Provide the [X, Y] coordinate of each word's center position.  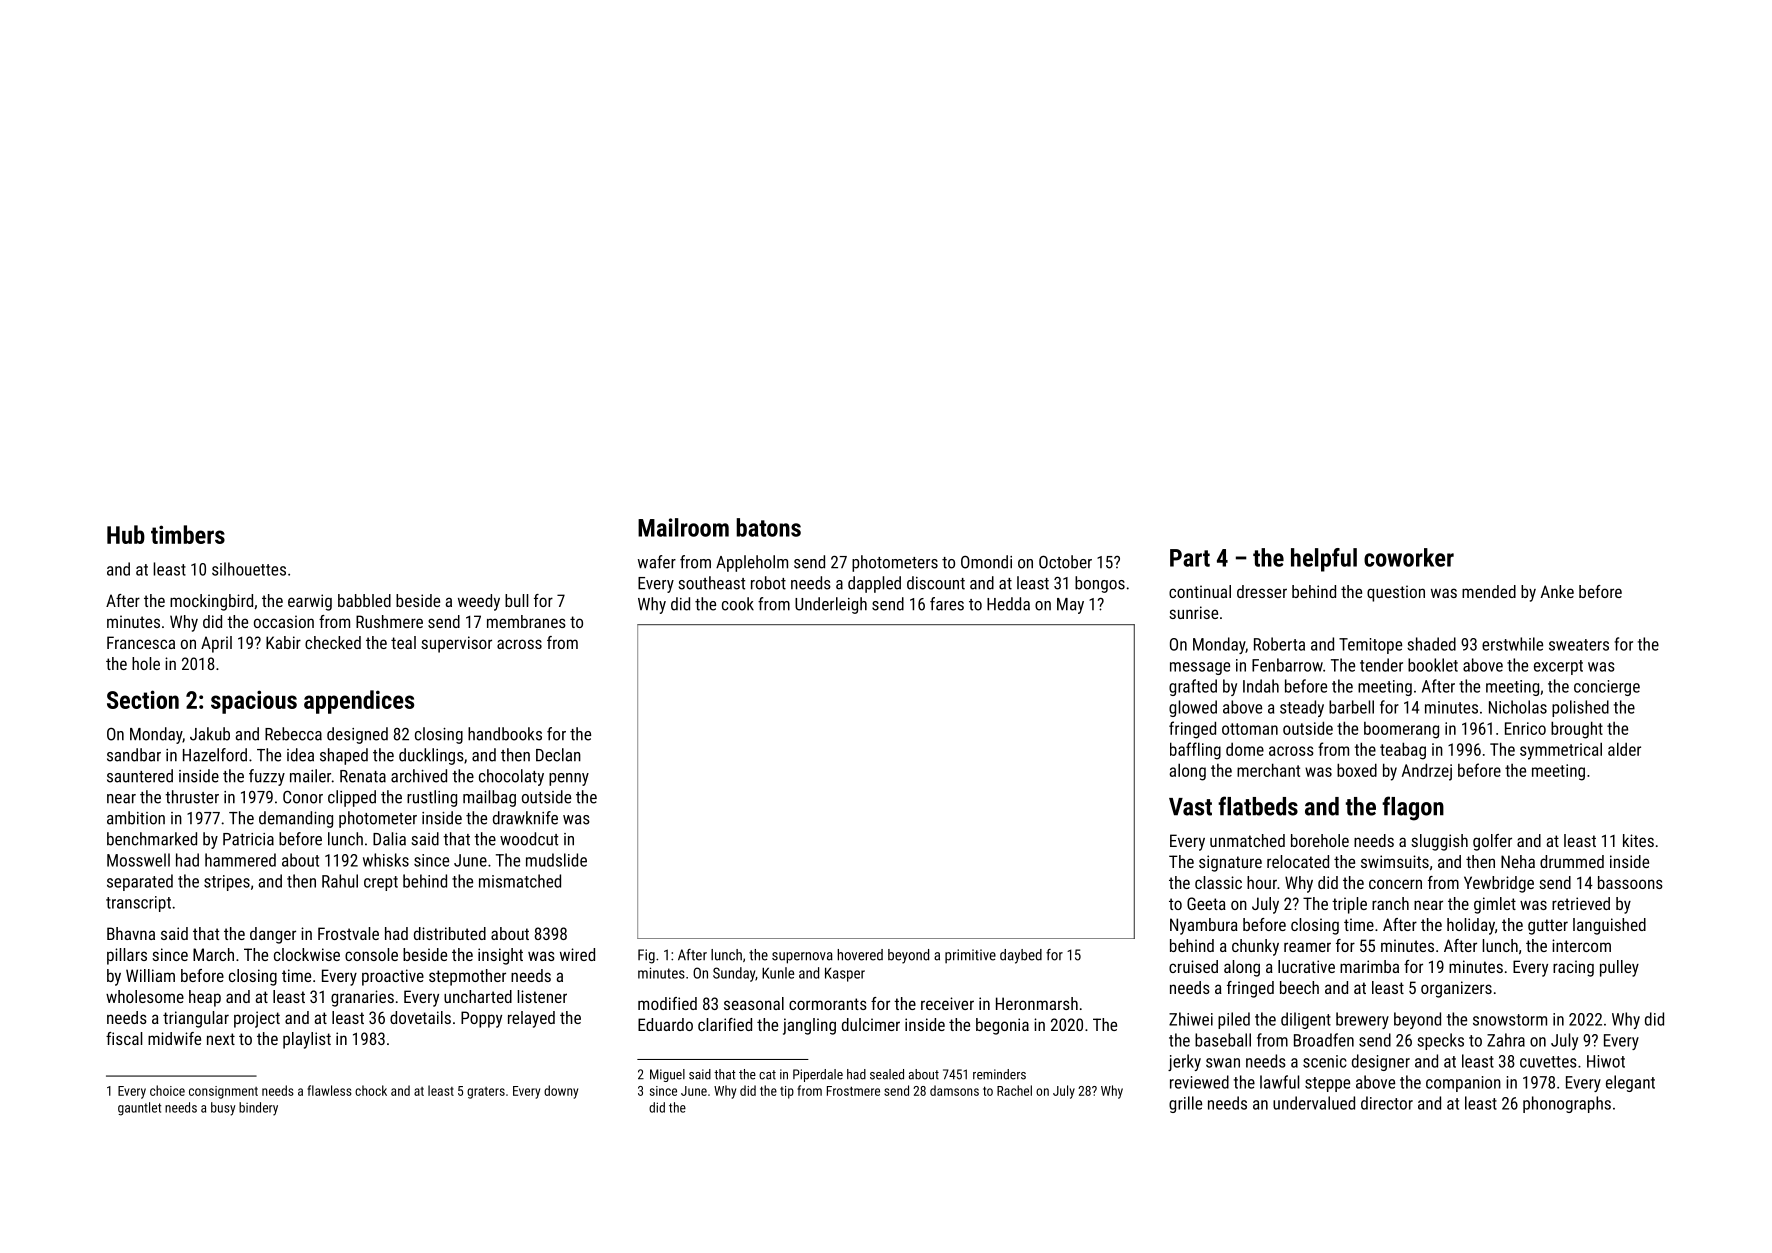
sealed [887, 1074]
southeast [712, 583]
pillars [127, 956]
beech [1299, 987]
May [1070, 606]
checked [333, 642]
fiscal [124, 1038]
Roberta [1279, 644]
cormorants [828, 1004]
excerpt [1558, 667]
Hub [126, 534]
